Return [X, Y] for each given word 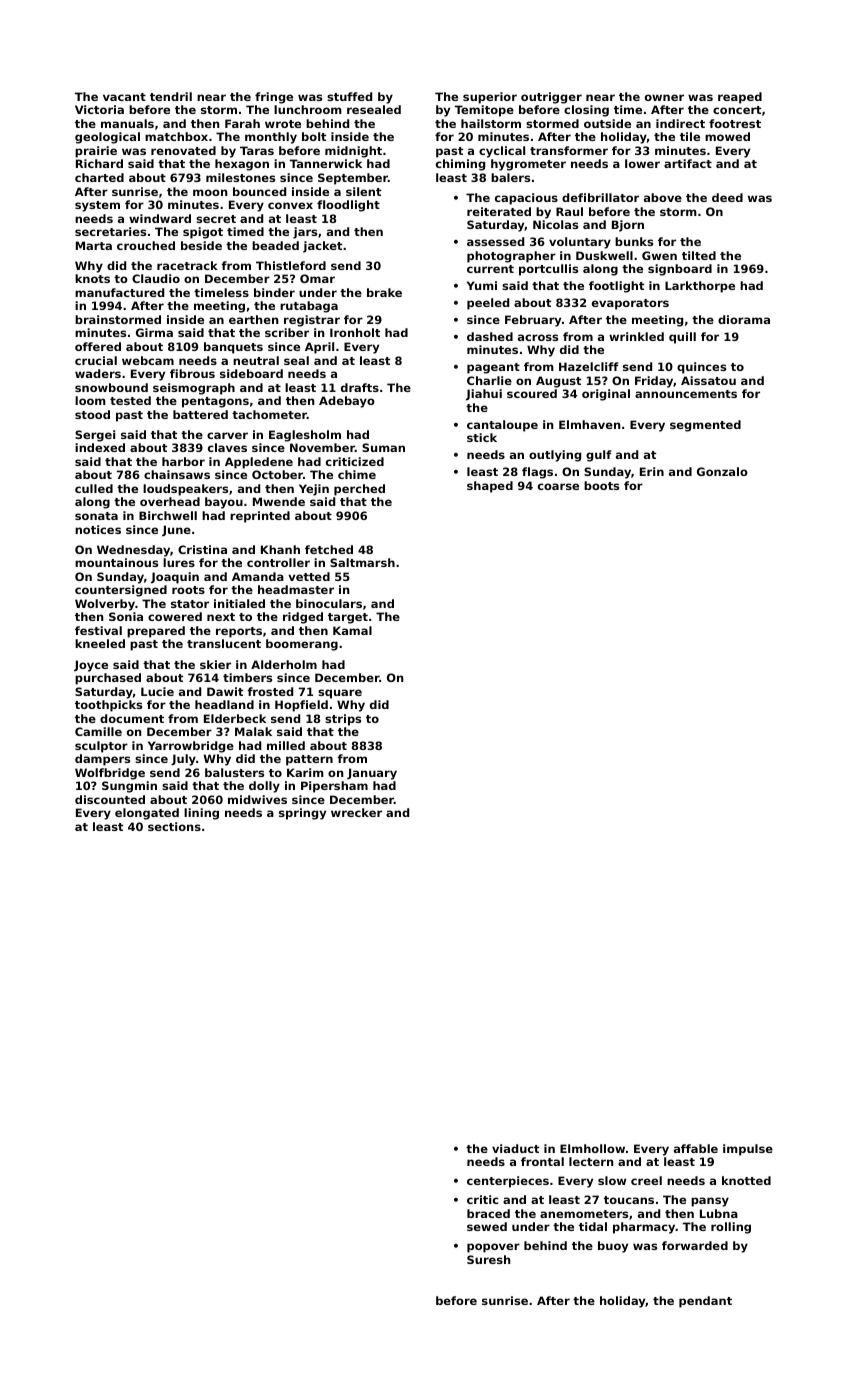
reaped [740, 98]
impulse [748, 1150]
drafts [360, 387]
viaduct [515, 1148]
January [372, 774]
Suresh [489, 1259]
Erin [652, 471]
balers [510, 177]
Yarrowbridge [191, 747]
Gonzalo [722, 471]
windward [160, 218]
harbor [183, 461]
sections [174, 826]
